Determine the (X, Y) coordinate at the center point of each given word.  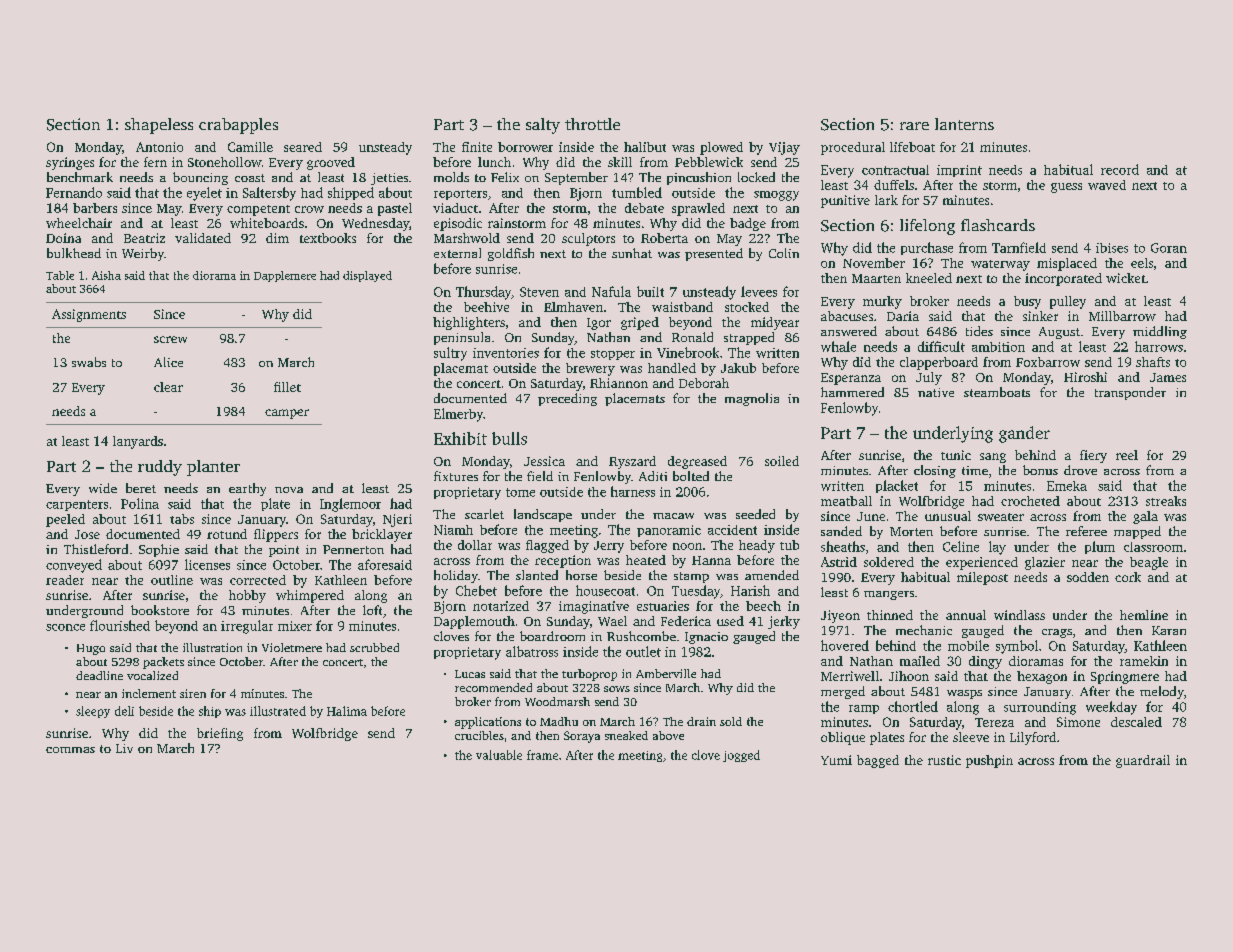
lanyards (138, 442)
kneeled (929, 278)
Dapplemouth (474, 622)
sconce (65, 627)
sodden (1088, 577)
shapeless (159, 126)
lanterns (964, 124)
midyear (775, 323)
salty (543, 126)
